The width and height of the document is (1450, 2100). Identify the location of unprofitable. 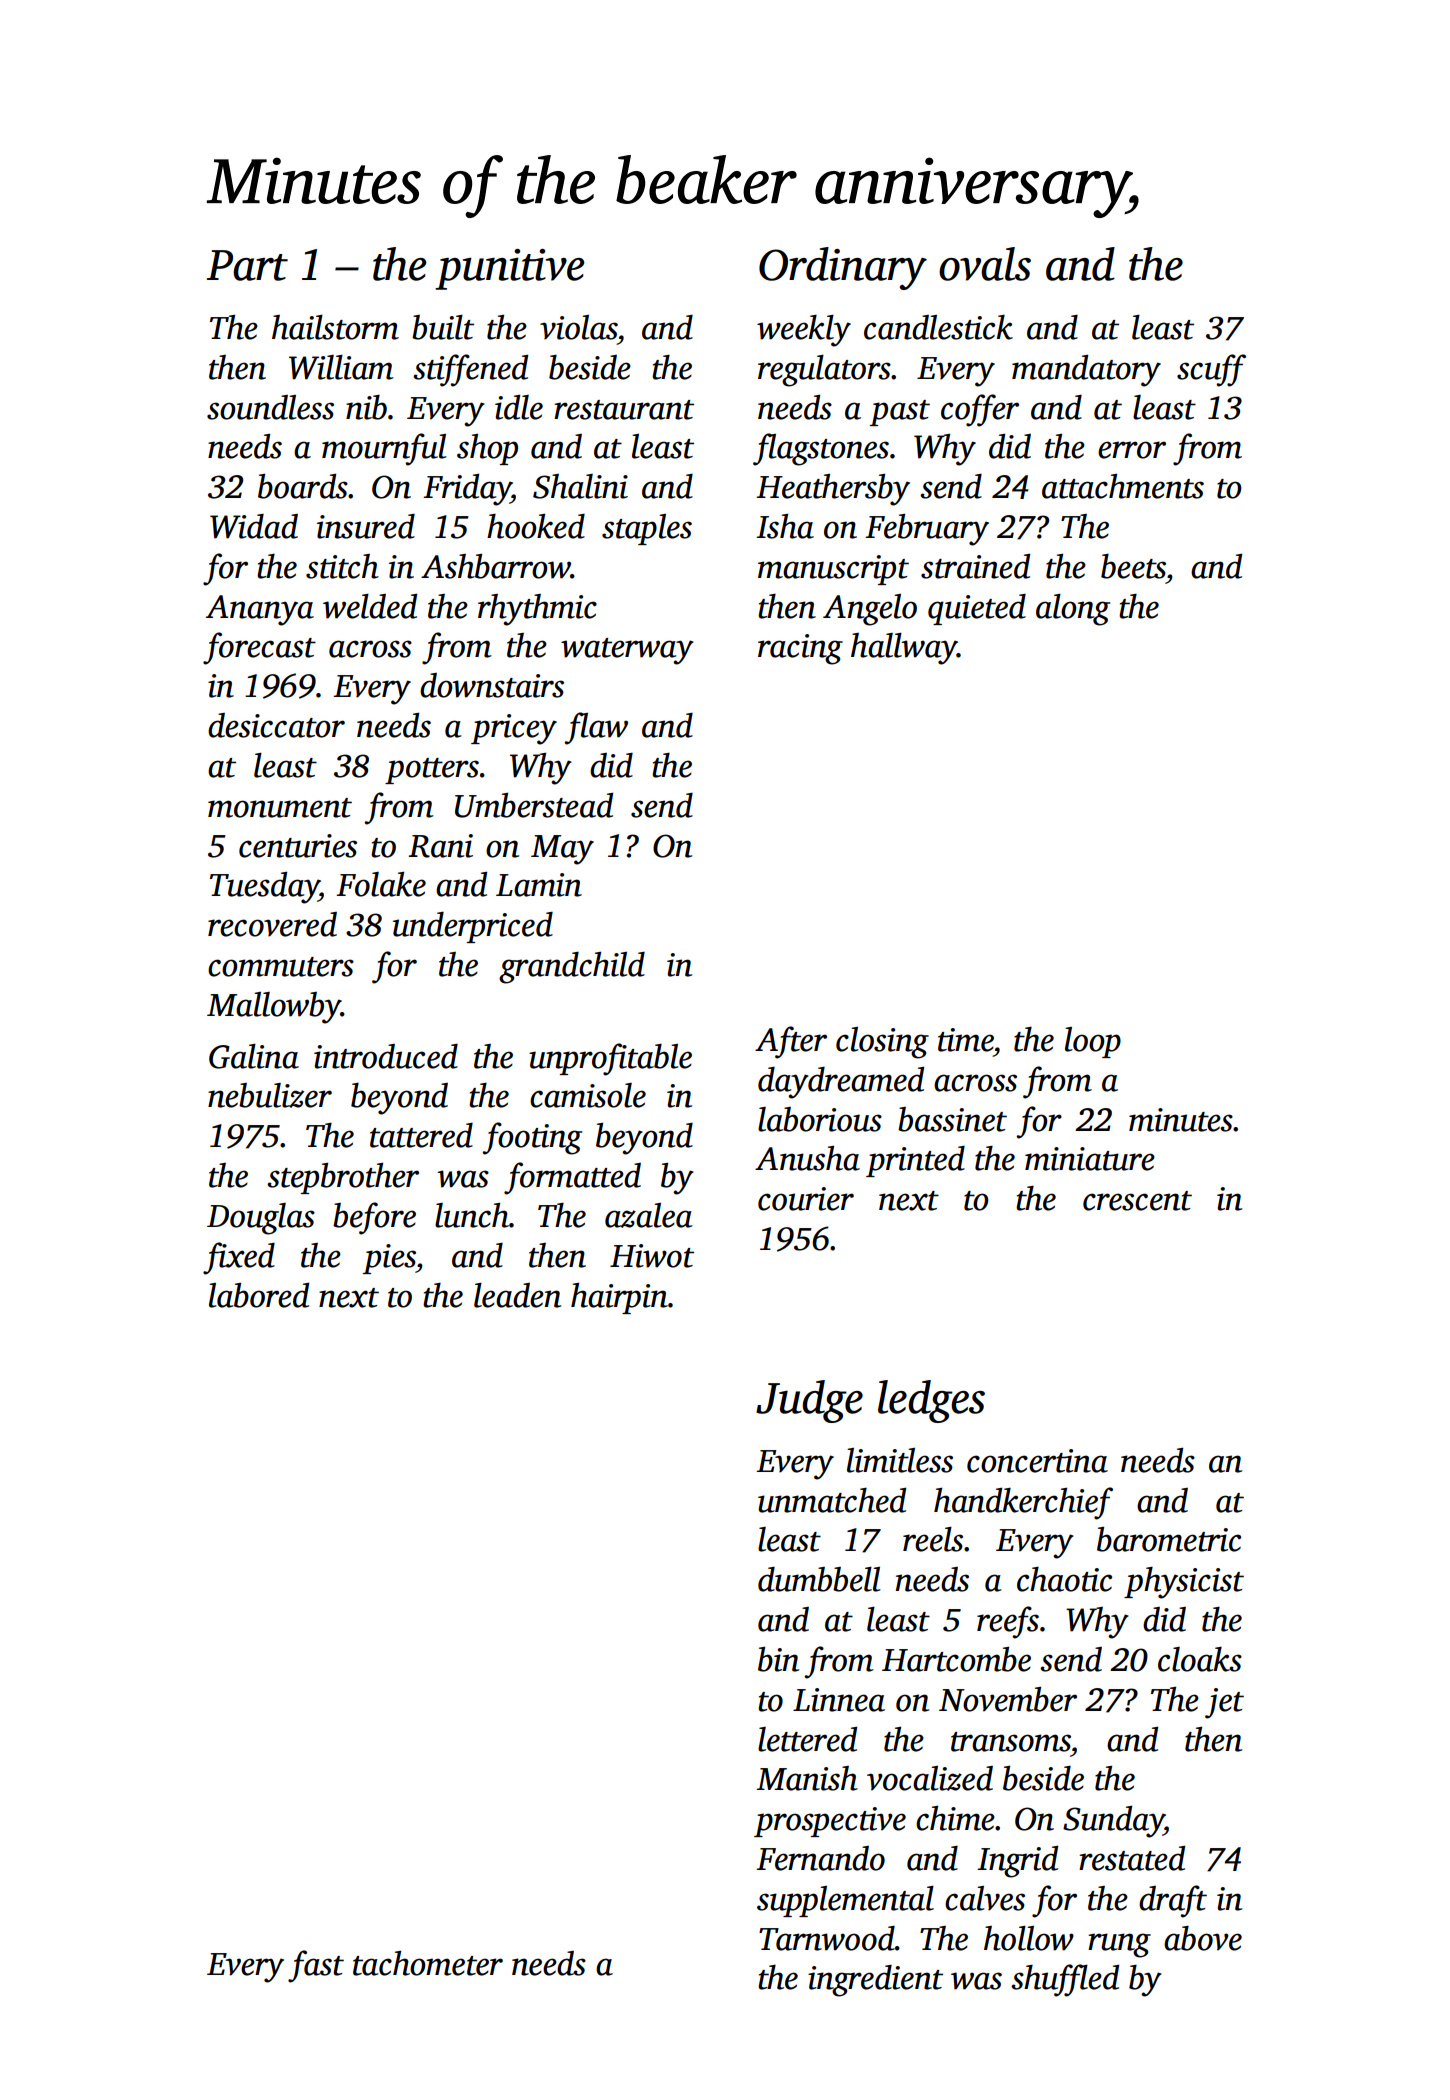
(610, 1059).
